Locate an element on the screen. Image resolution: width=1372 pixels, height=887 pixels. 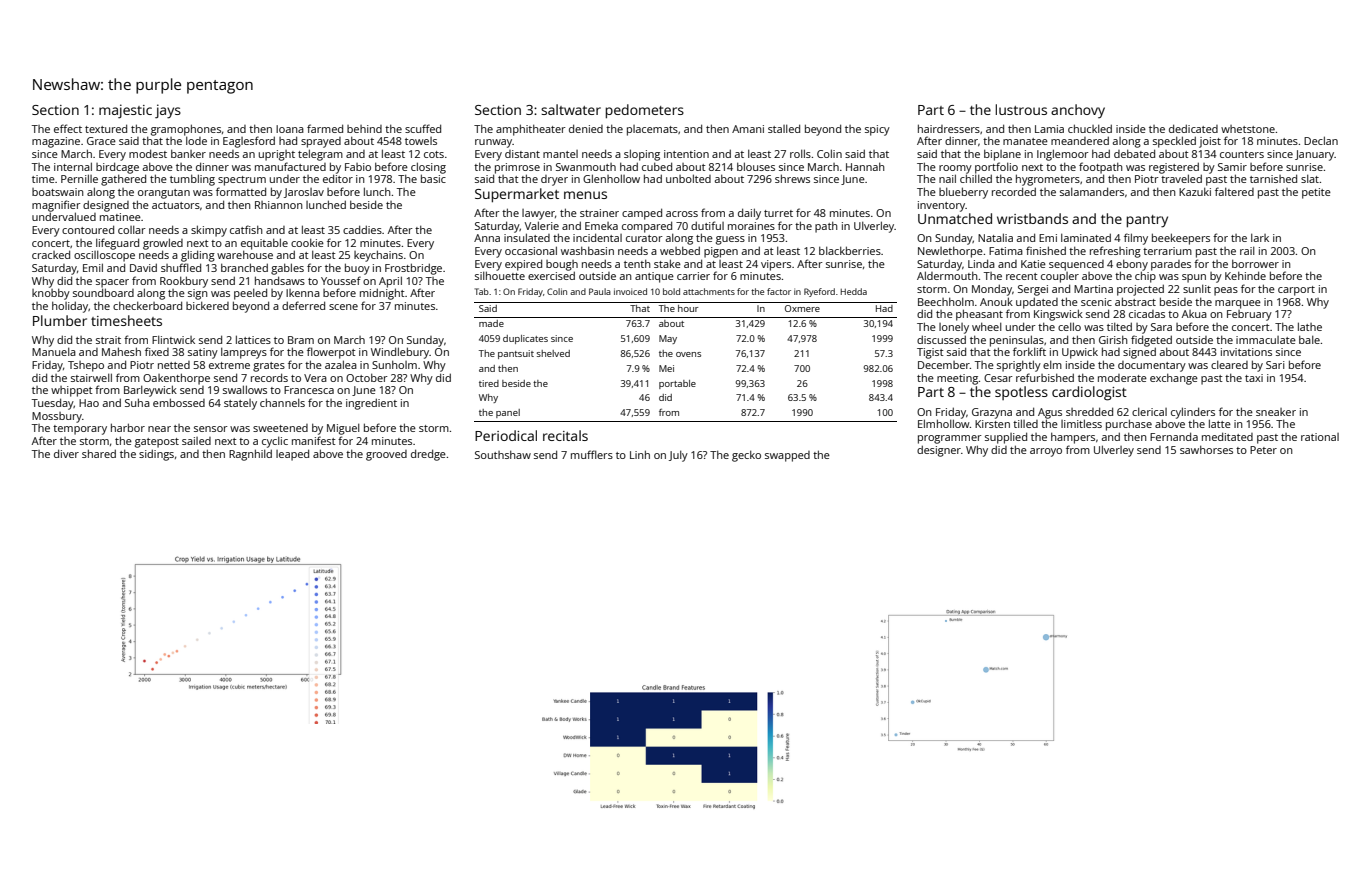
sneaker is located at coordinates (1276, 412).
